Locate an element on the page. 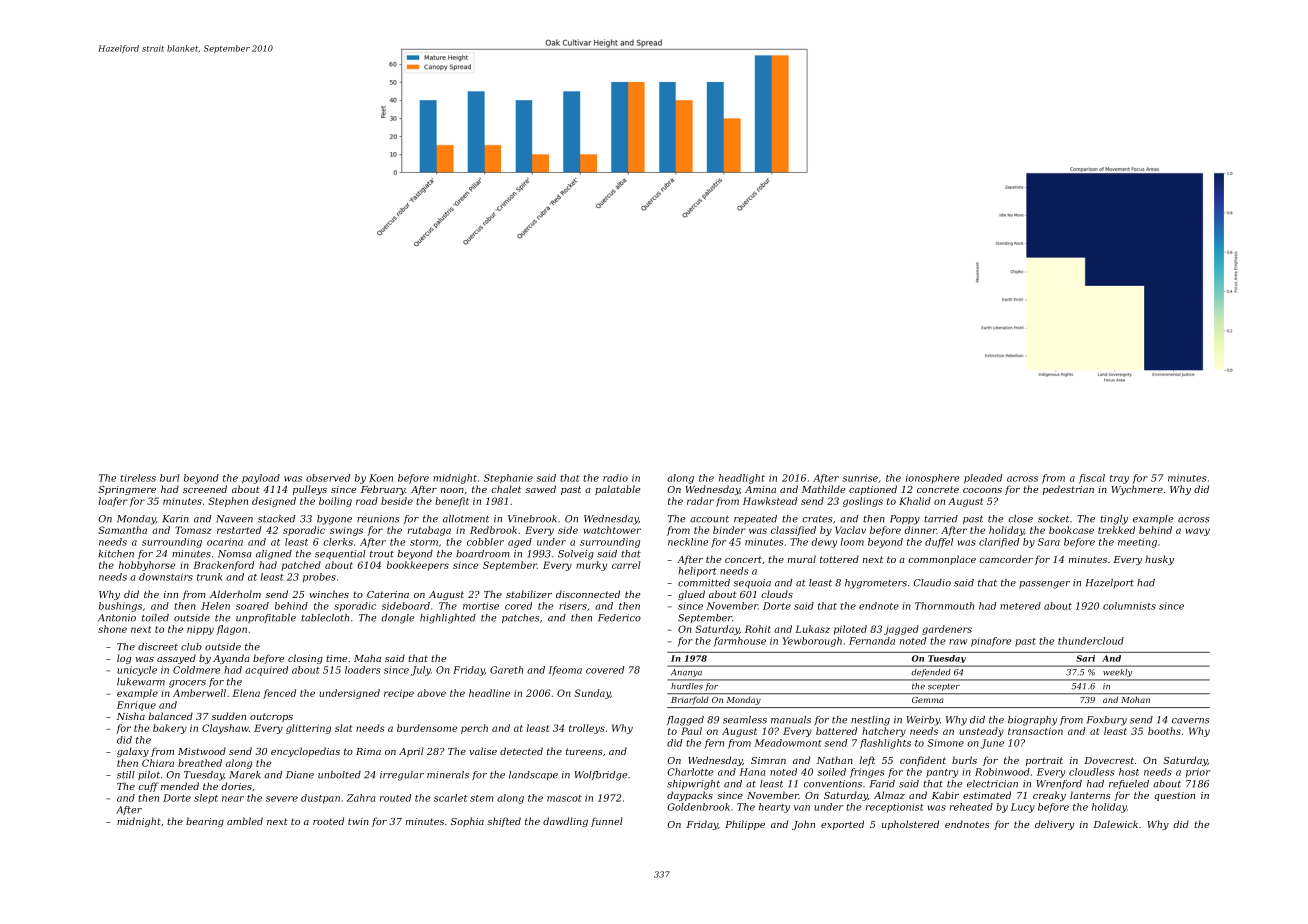 The image size is (1308, 924). Stephanie is located at coordinates (508, 479).
